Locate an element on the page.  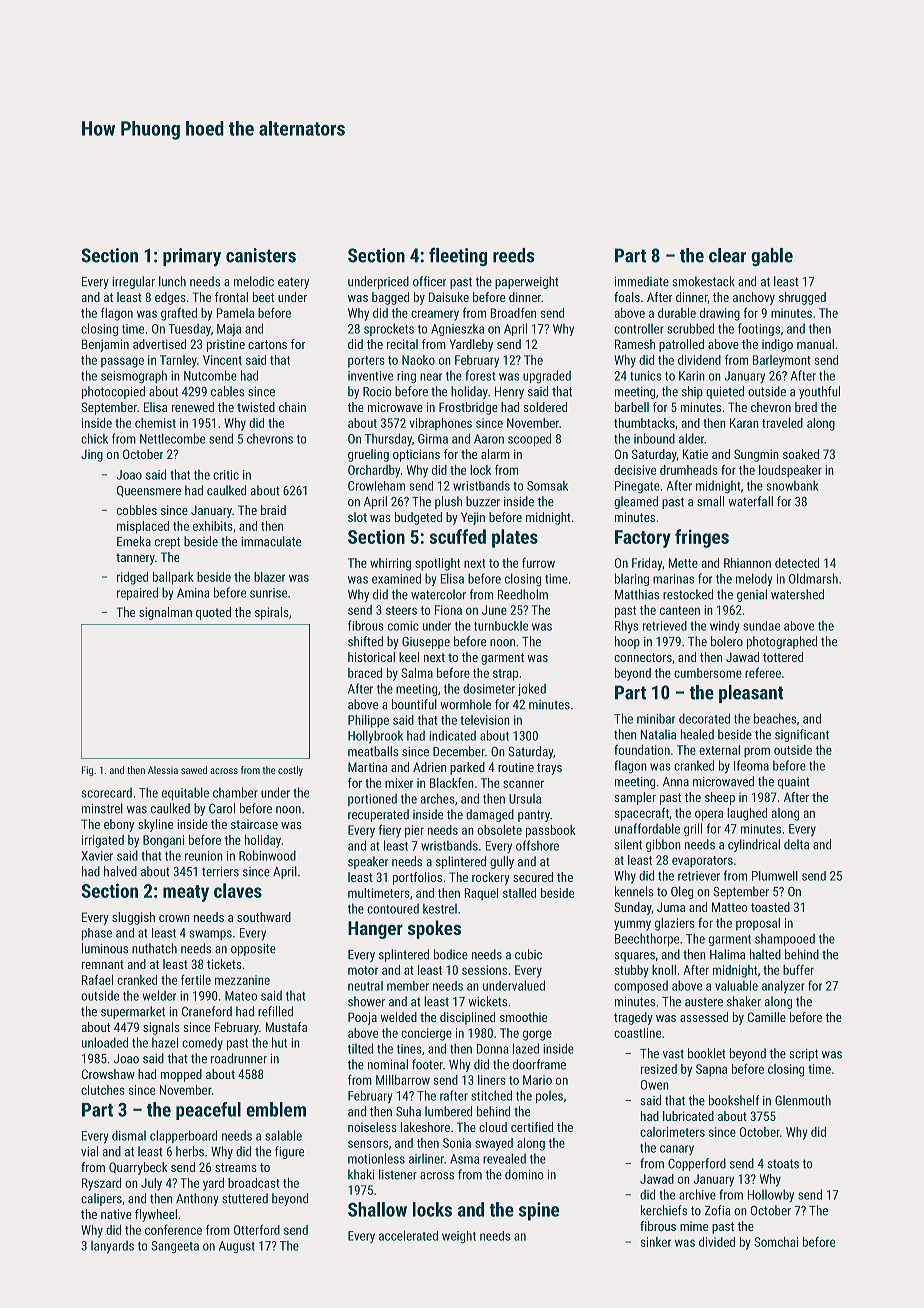
waterfall is located at coordinates (751, 501).
